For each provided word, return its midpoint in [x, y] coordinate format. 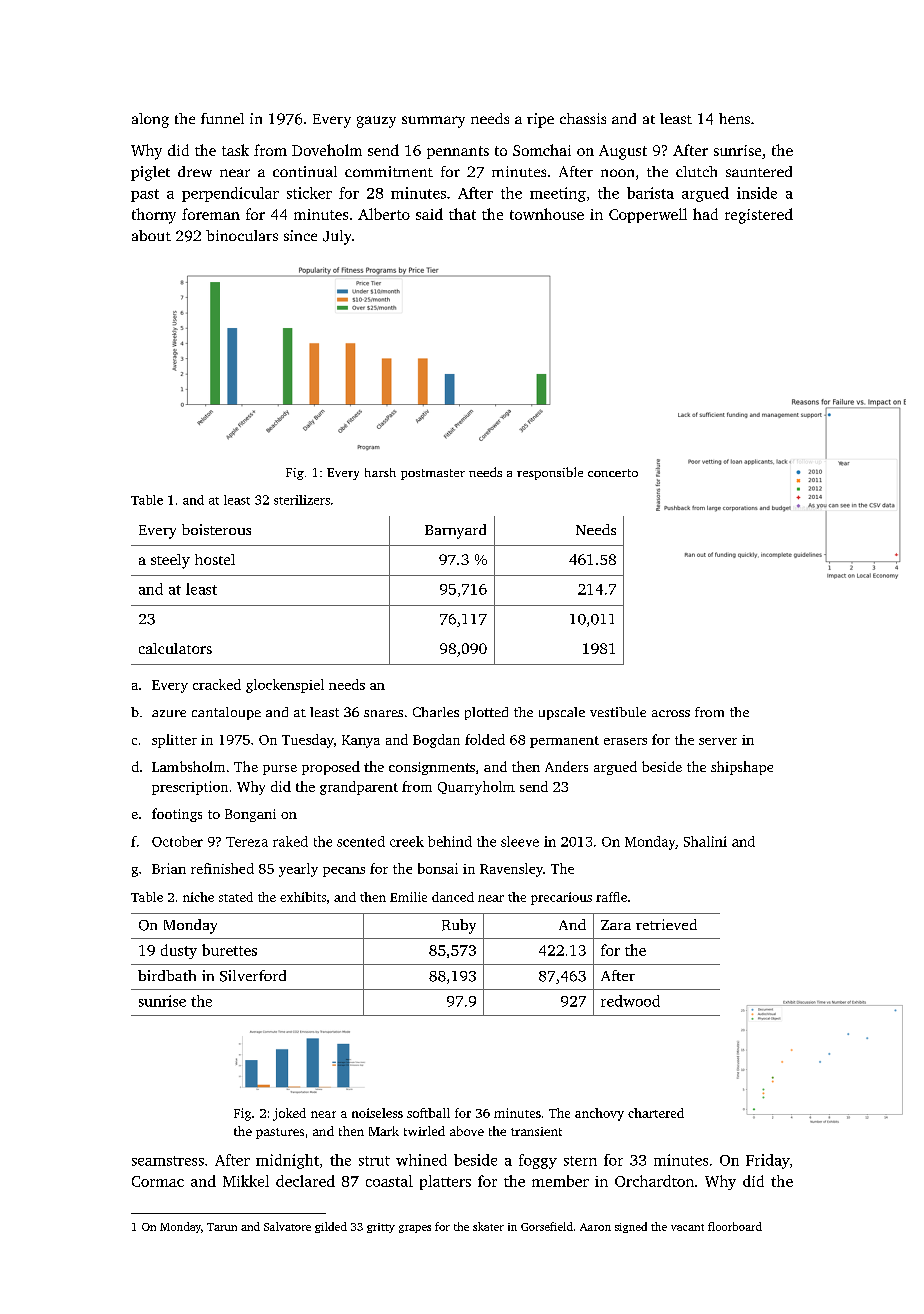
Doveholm [327, 150]
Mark [384, 1131]
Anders [566, 766]
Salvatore [287, 1226]
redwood [630, 1001]
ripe [540, 120]
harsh [380, 472]
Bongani [250, 815]
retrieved [666, 924]
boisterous [216, 529]
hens [734, 118]
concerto [613, 473]
